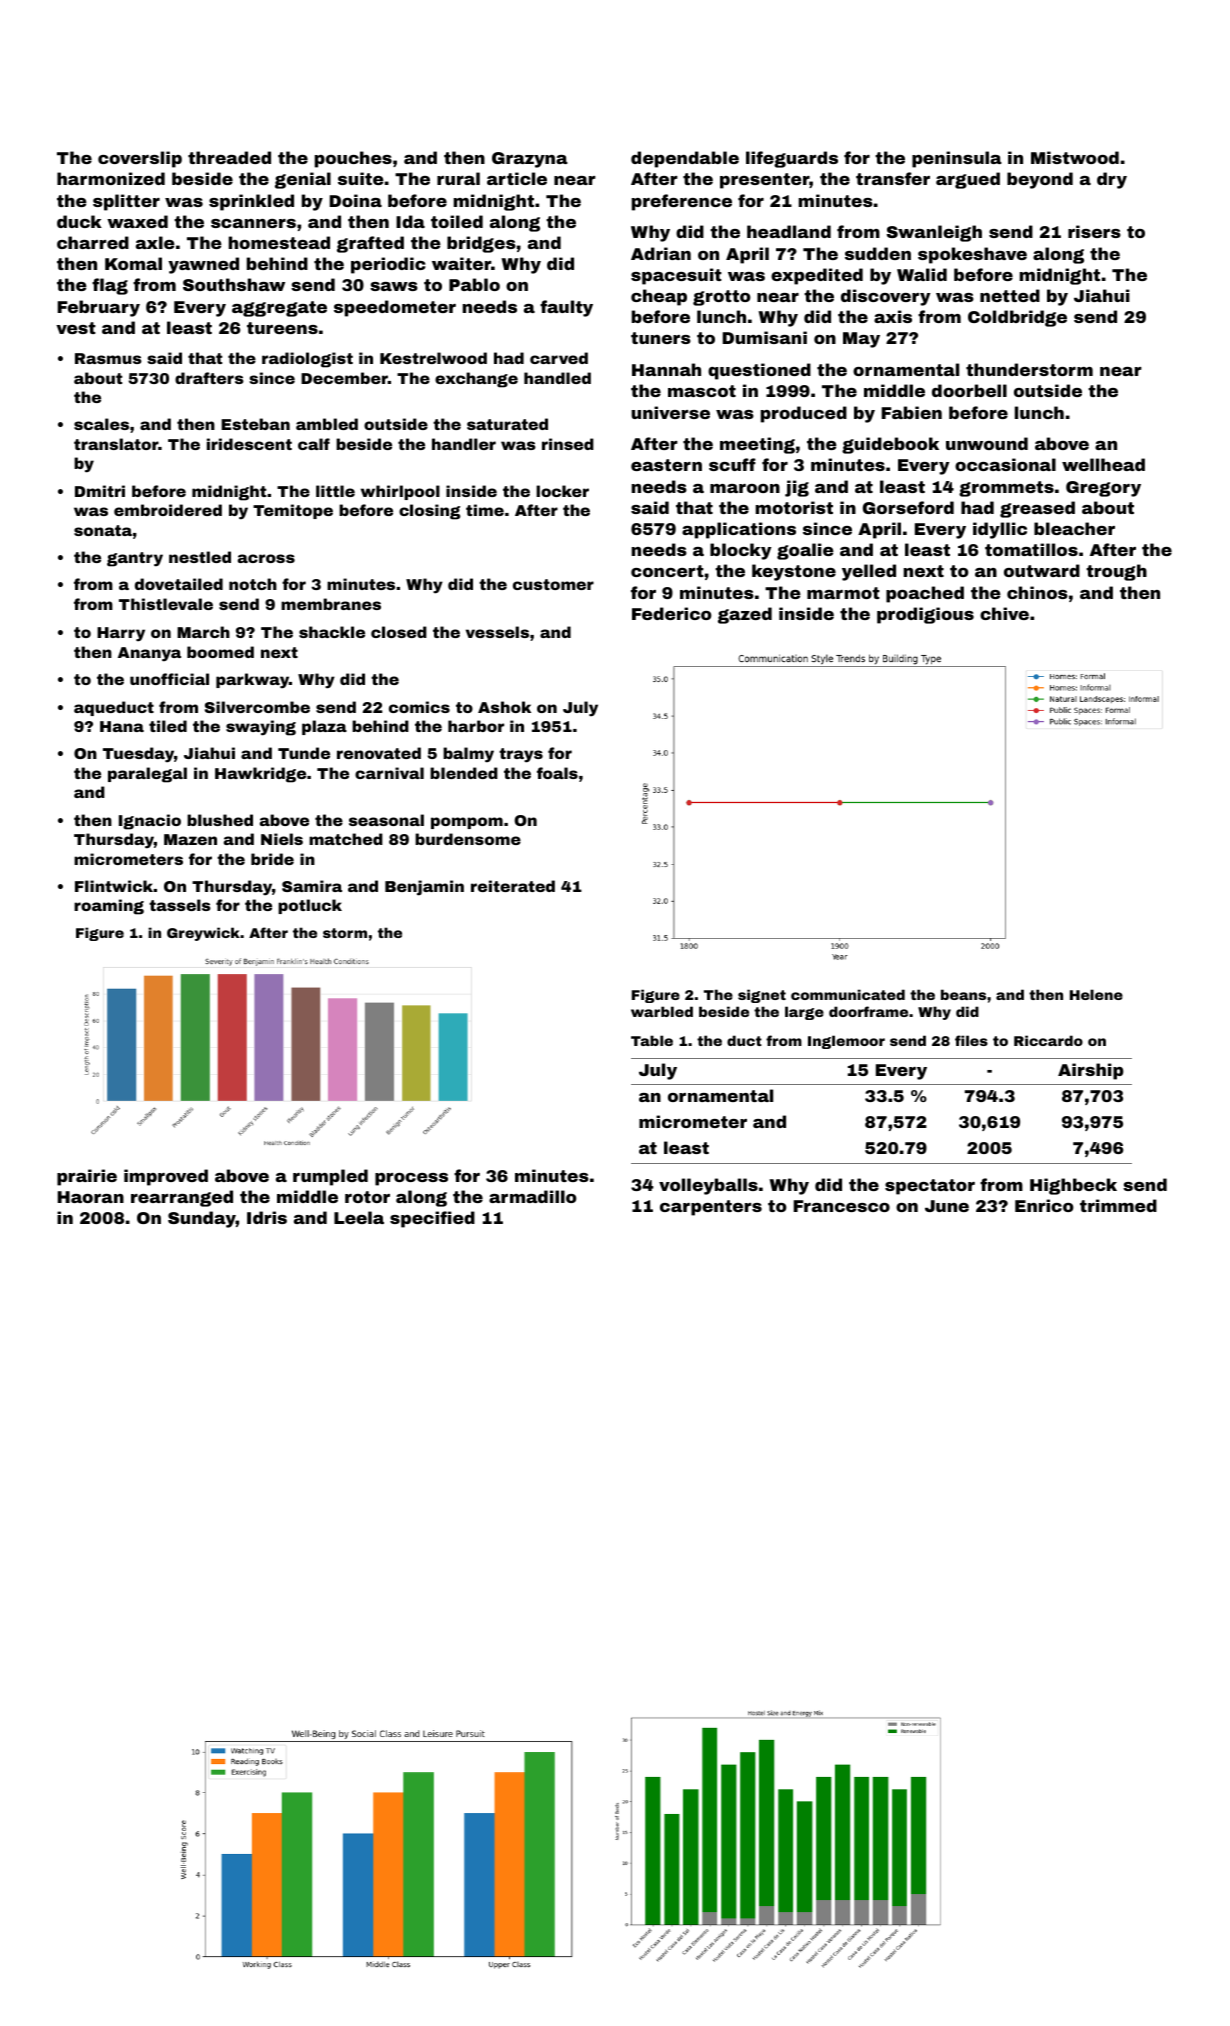 This image has width=1230, height=2026. What do you see at coordinates (279, 309) in the image?
I see `aggregate` at bounding box center [279, 309].
